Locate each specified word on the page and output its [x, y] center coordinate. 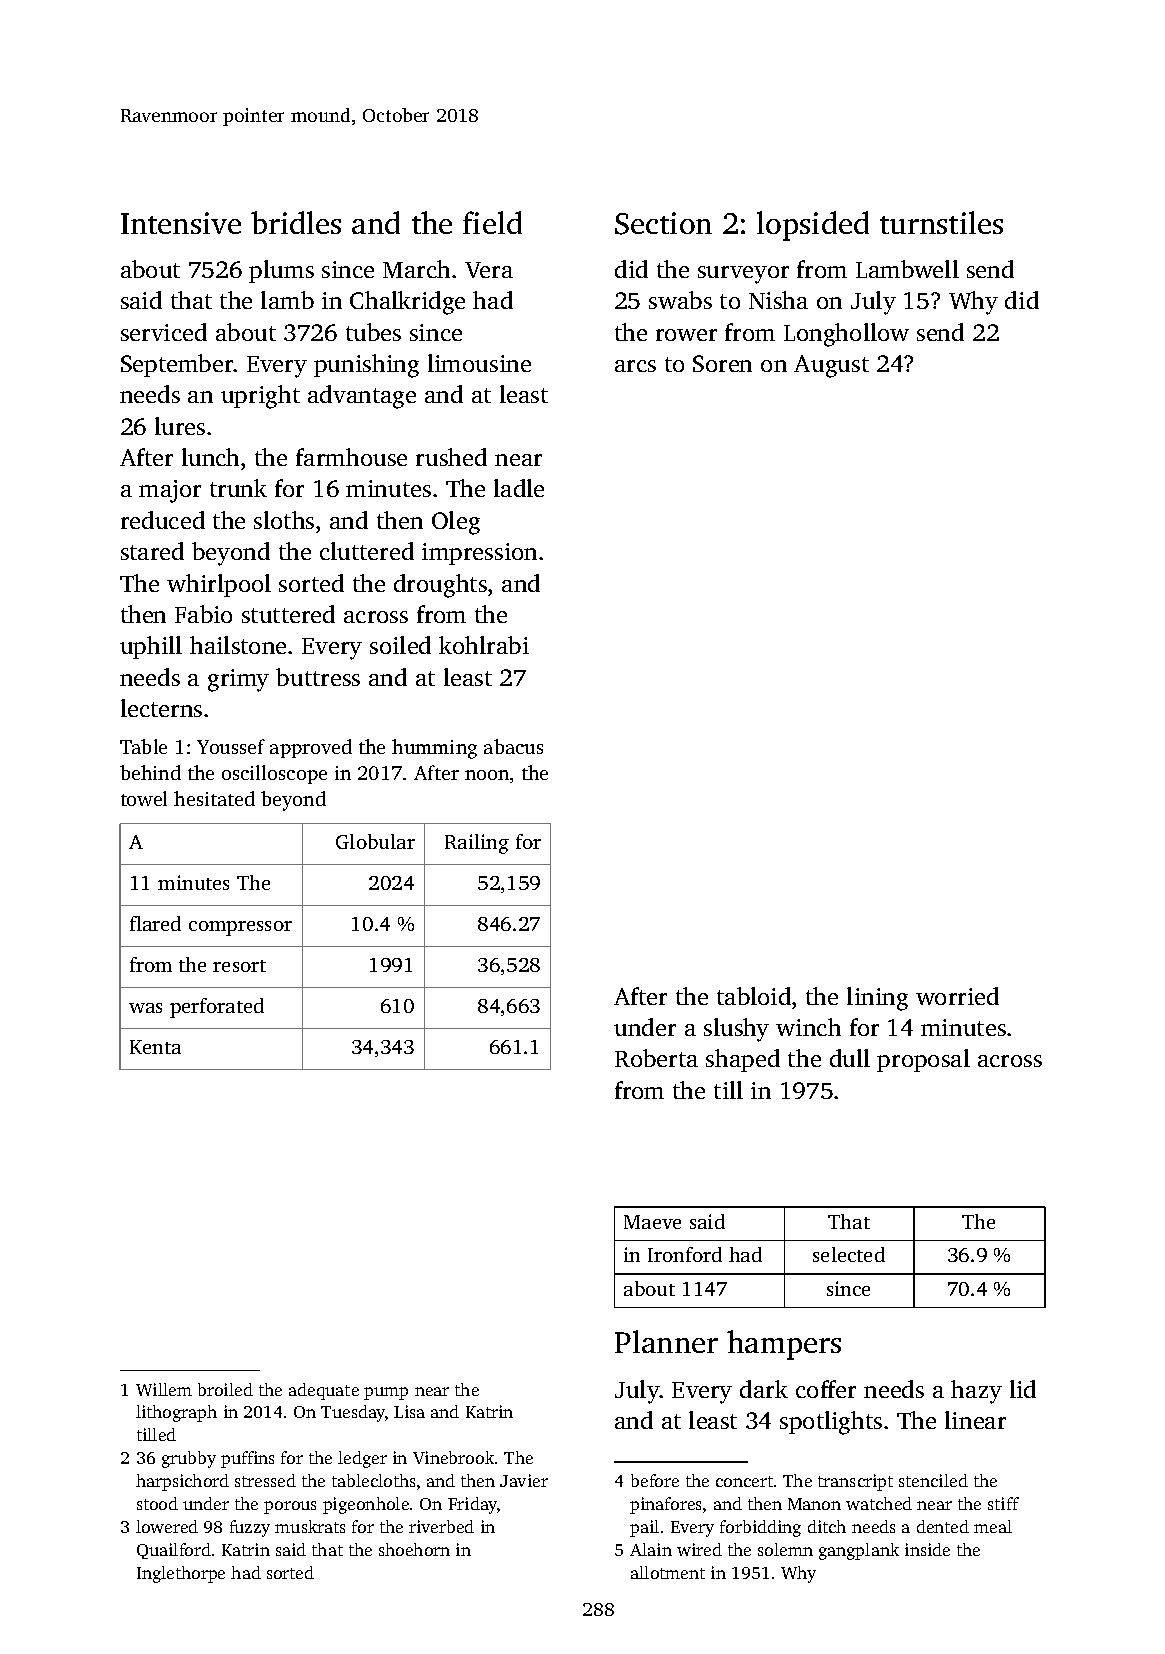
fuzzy [250, 1528]
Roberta [656, 1058]
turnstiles [941, 222]
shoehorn [414, 1549]
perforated [217, 1008]
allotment [668, 1572]
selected [849, 1254]
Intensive [181, 223]
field [492, 222]
